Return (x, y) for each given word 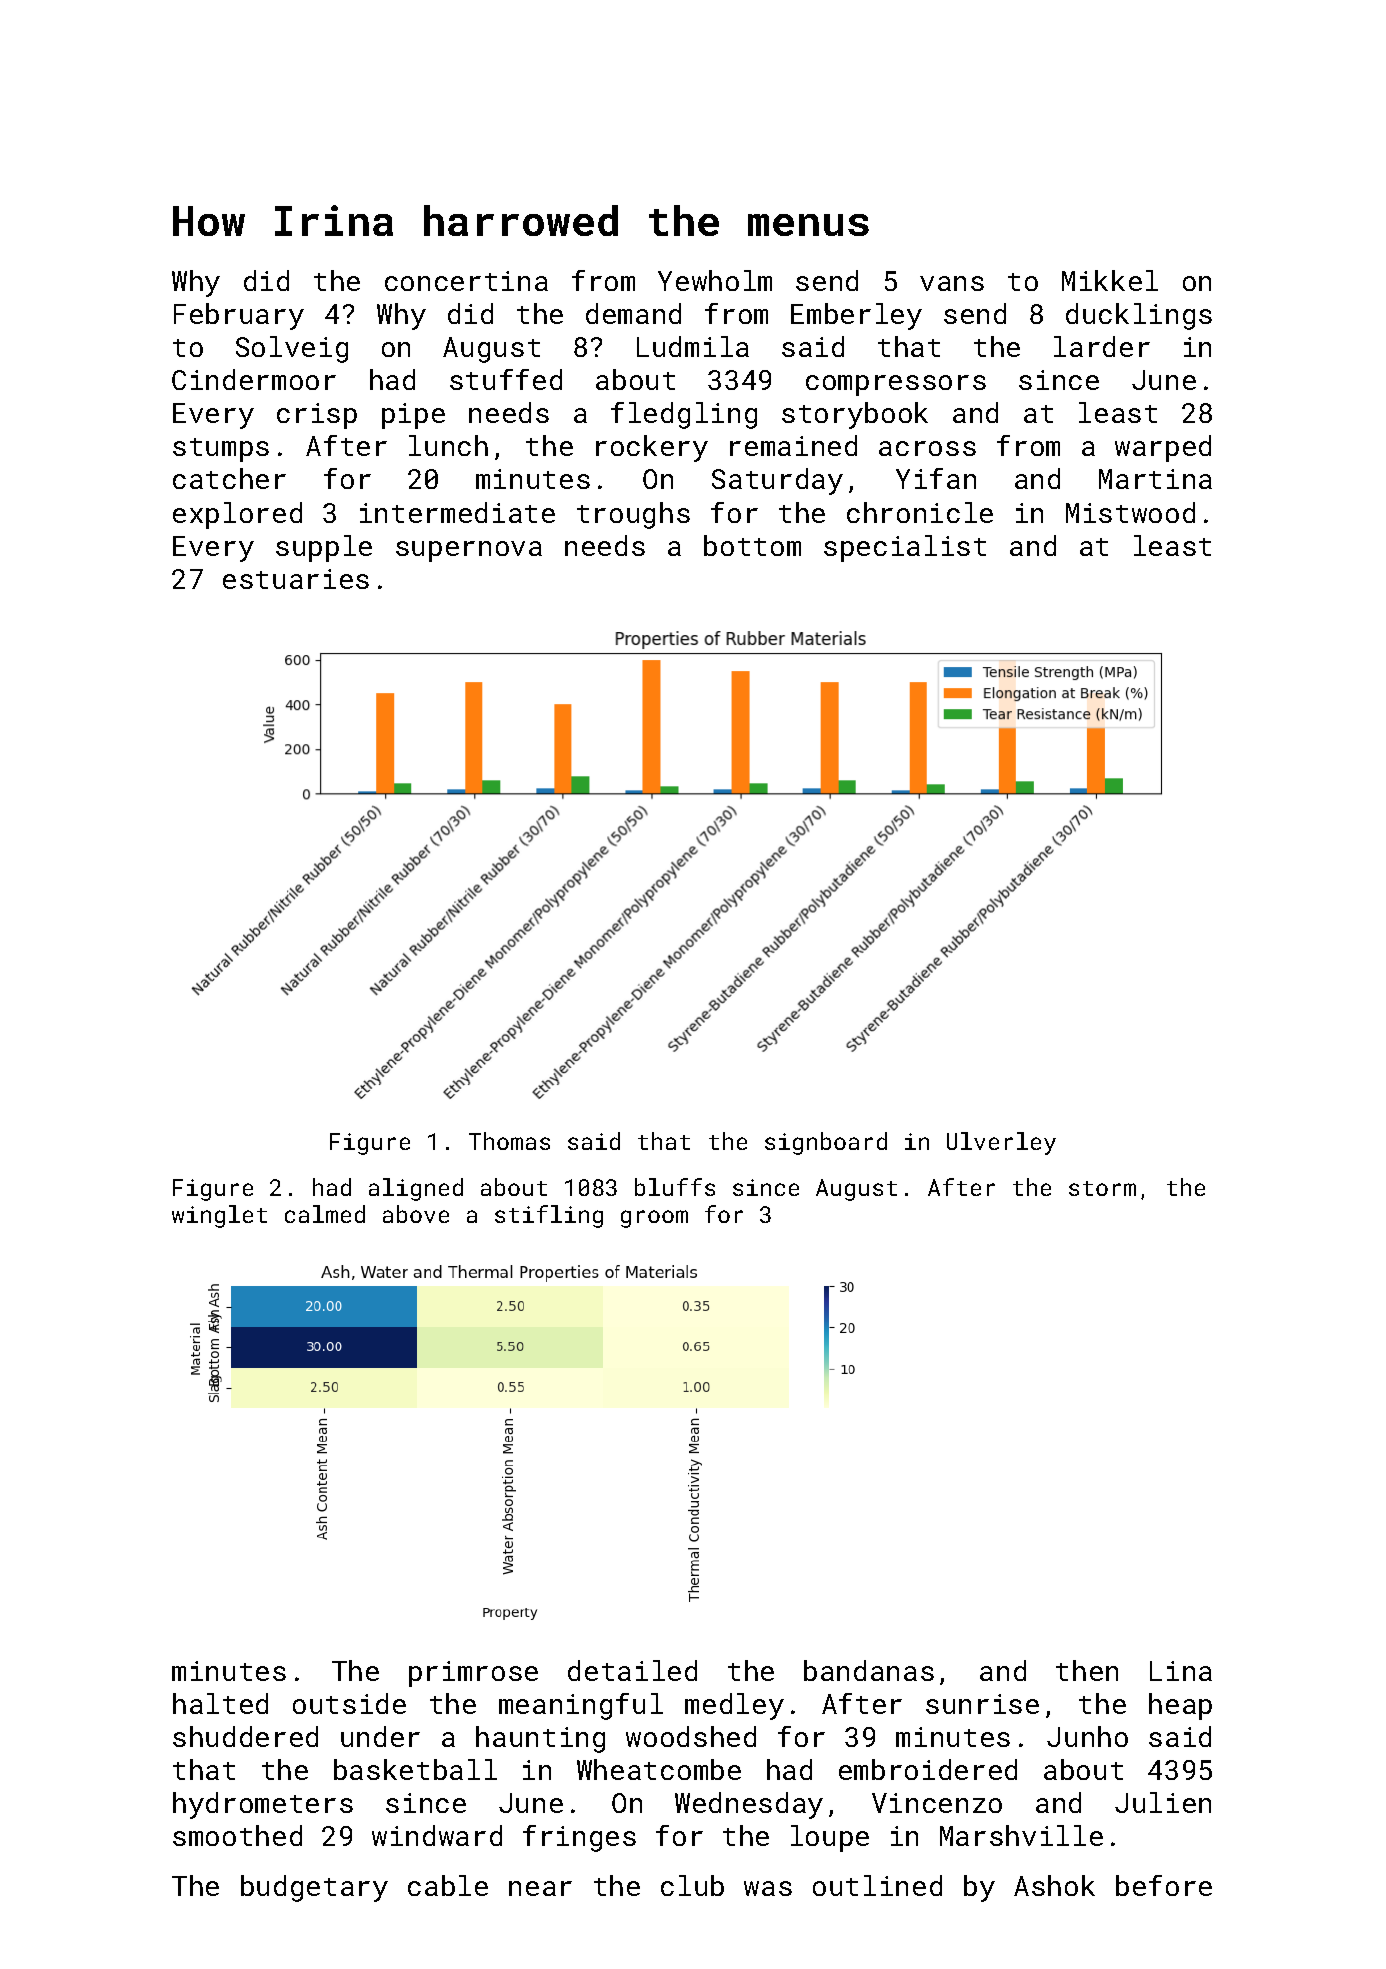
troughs (633, 515)
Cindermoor (254, 379)
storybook (855, 415)
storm (1102, 1188)
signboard (826, 1143)
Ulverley (1001, 1143)
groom (654, 1219)
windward (437, 1835)
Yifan (936, 478)
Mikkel (1110, 280)
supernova (469, 551)
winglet (219, 1216)
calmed (325, 1214)
